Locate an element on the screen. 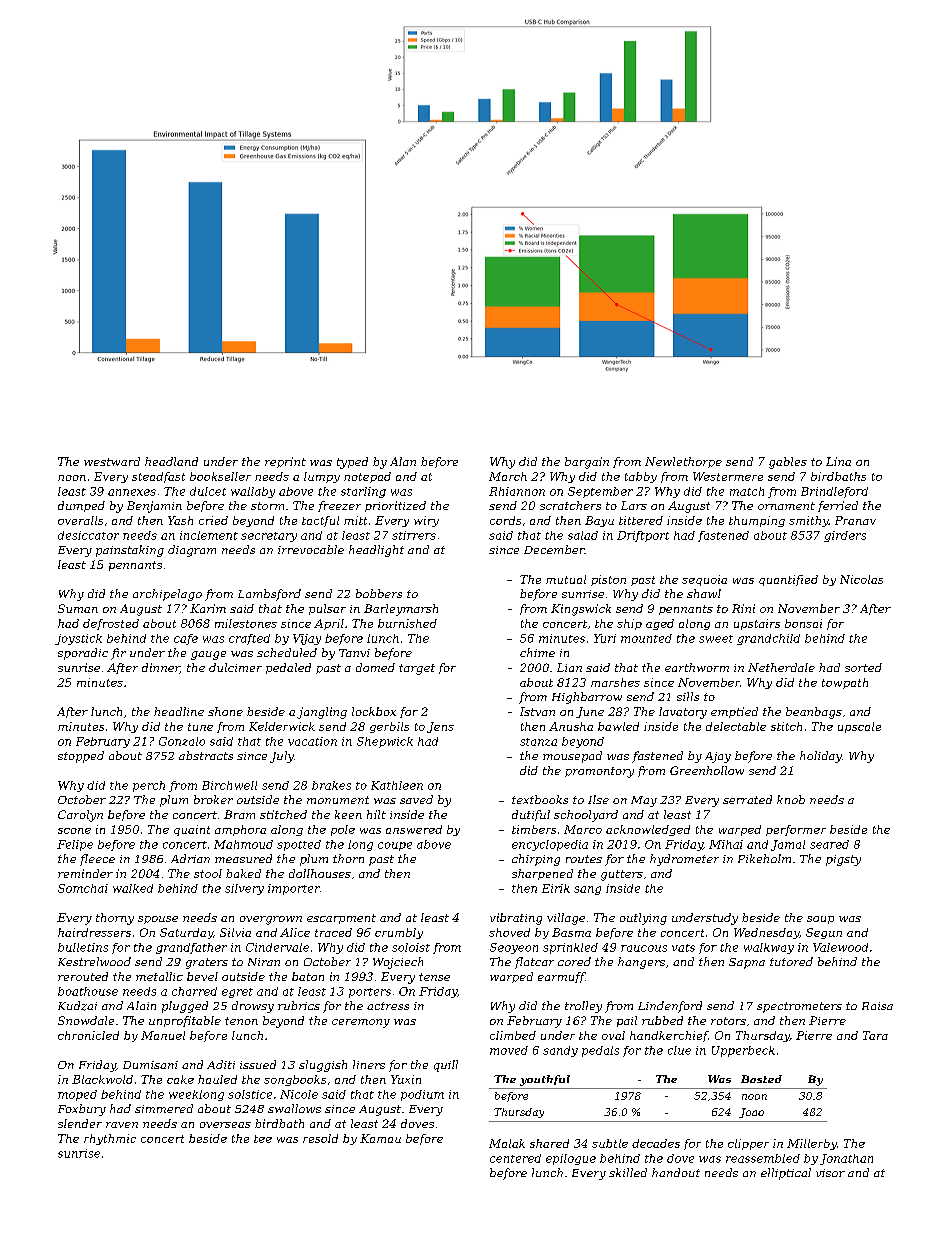 Image resolution: width=952 pixels, height=1233 pixels. beanbags is located at coordinates (814, 713).
